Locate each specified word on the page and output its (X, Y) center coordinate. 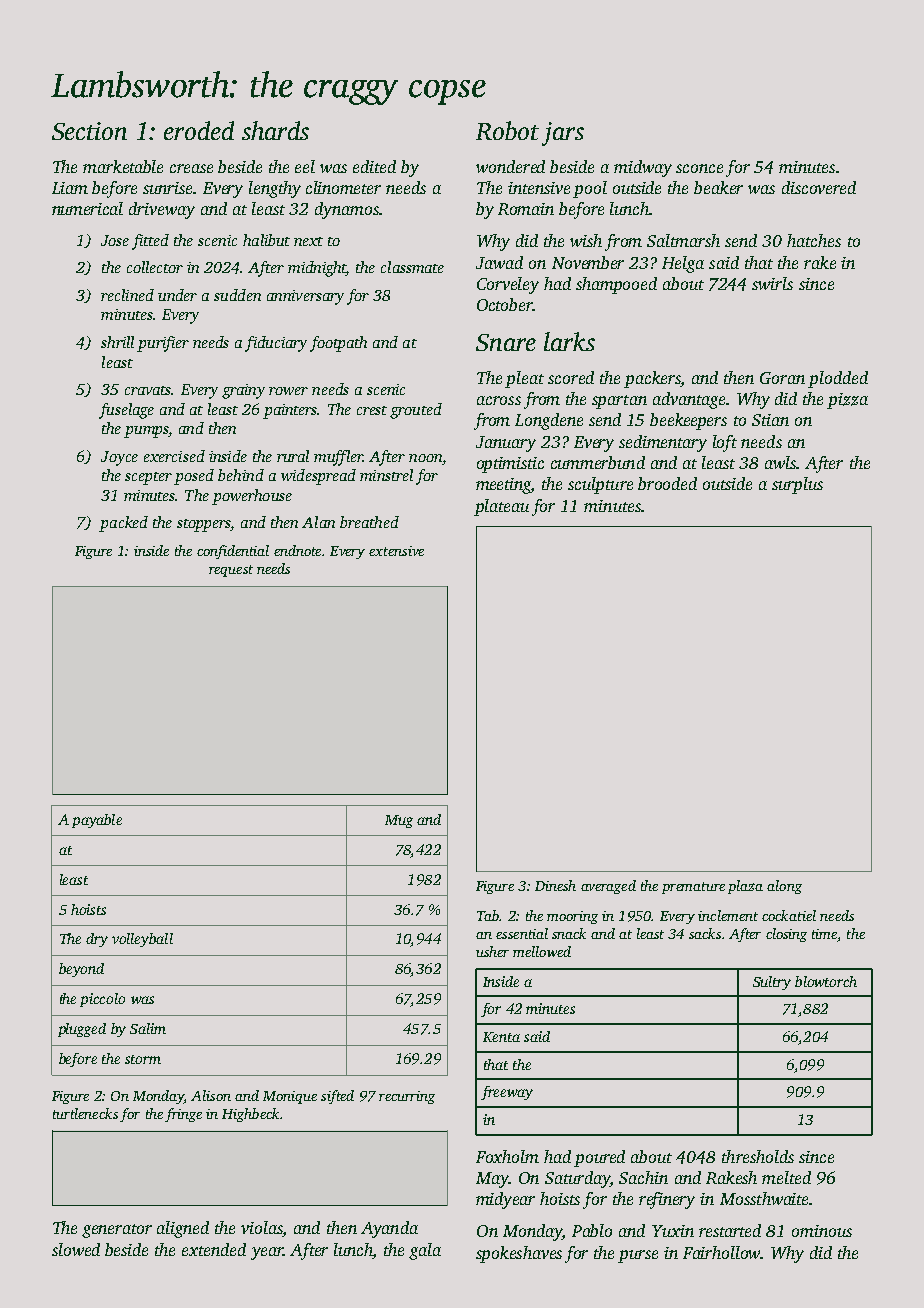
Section (89, 131)
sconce (699, 168)
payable (97, 821)
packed (123, 524)
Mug (399, 821)
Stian (770, 420)
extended (214, 1249)
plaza (745, 887)
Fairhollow (722, 1252)
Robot (507, 130)
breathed (369, 522)
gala (425, 1251)
